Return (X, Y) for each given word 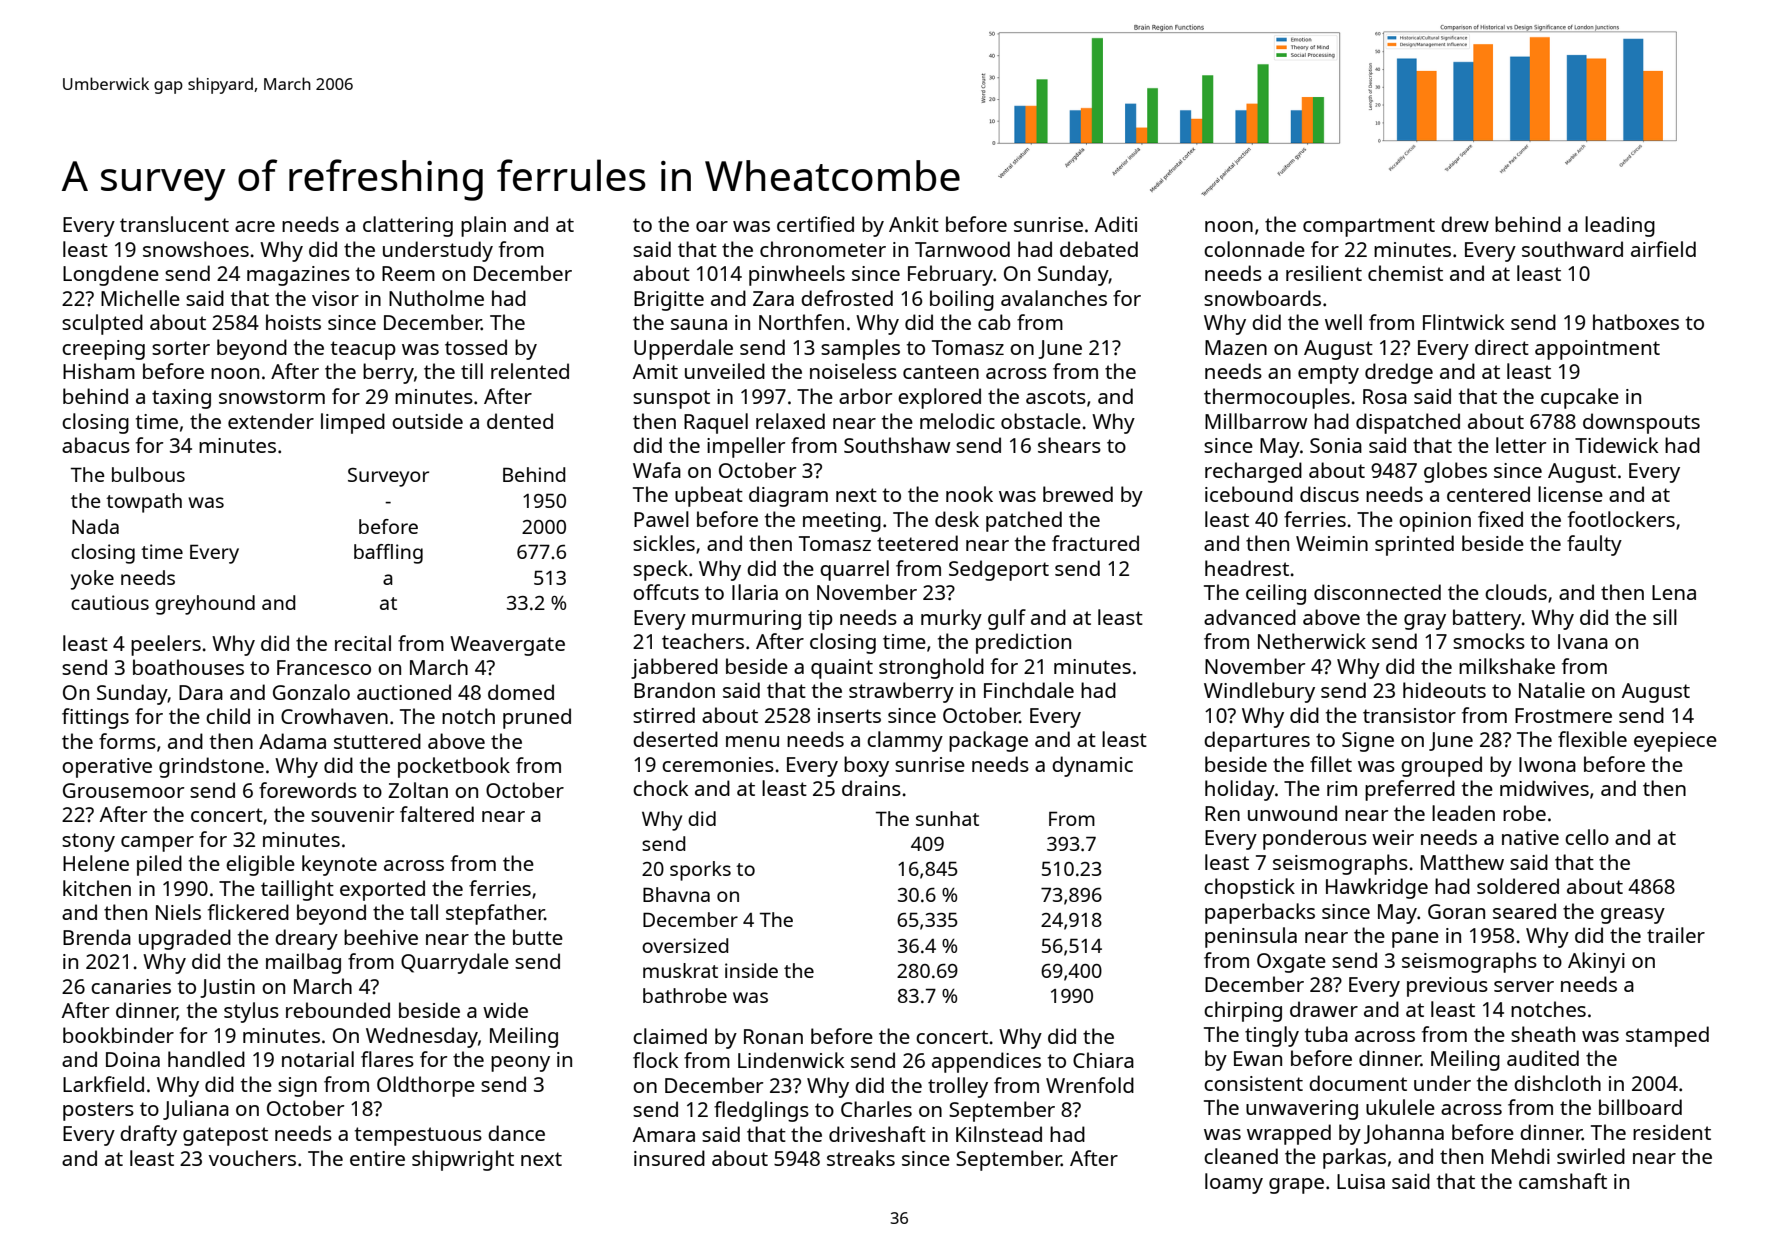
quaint (842, 669)
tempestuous (418, 1136)
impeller (746, 447)
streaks (861, 1158)
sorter (181, 348)
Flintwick (1463, 322)
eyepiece (1675, 742)
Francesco (324, 667)
